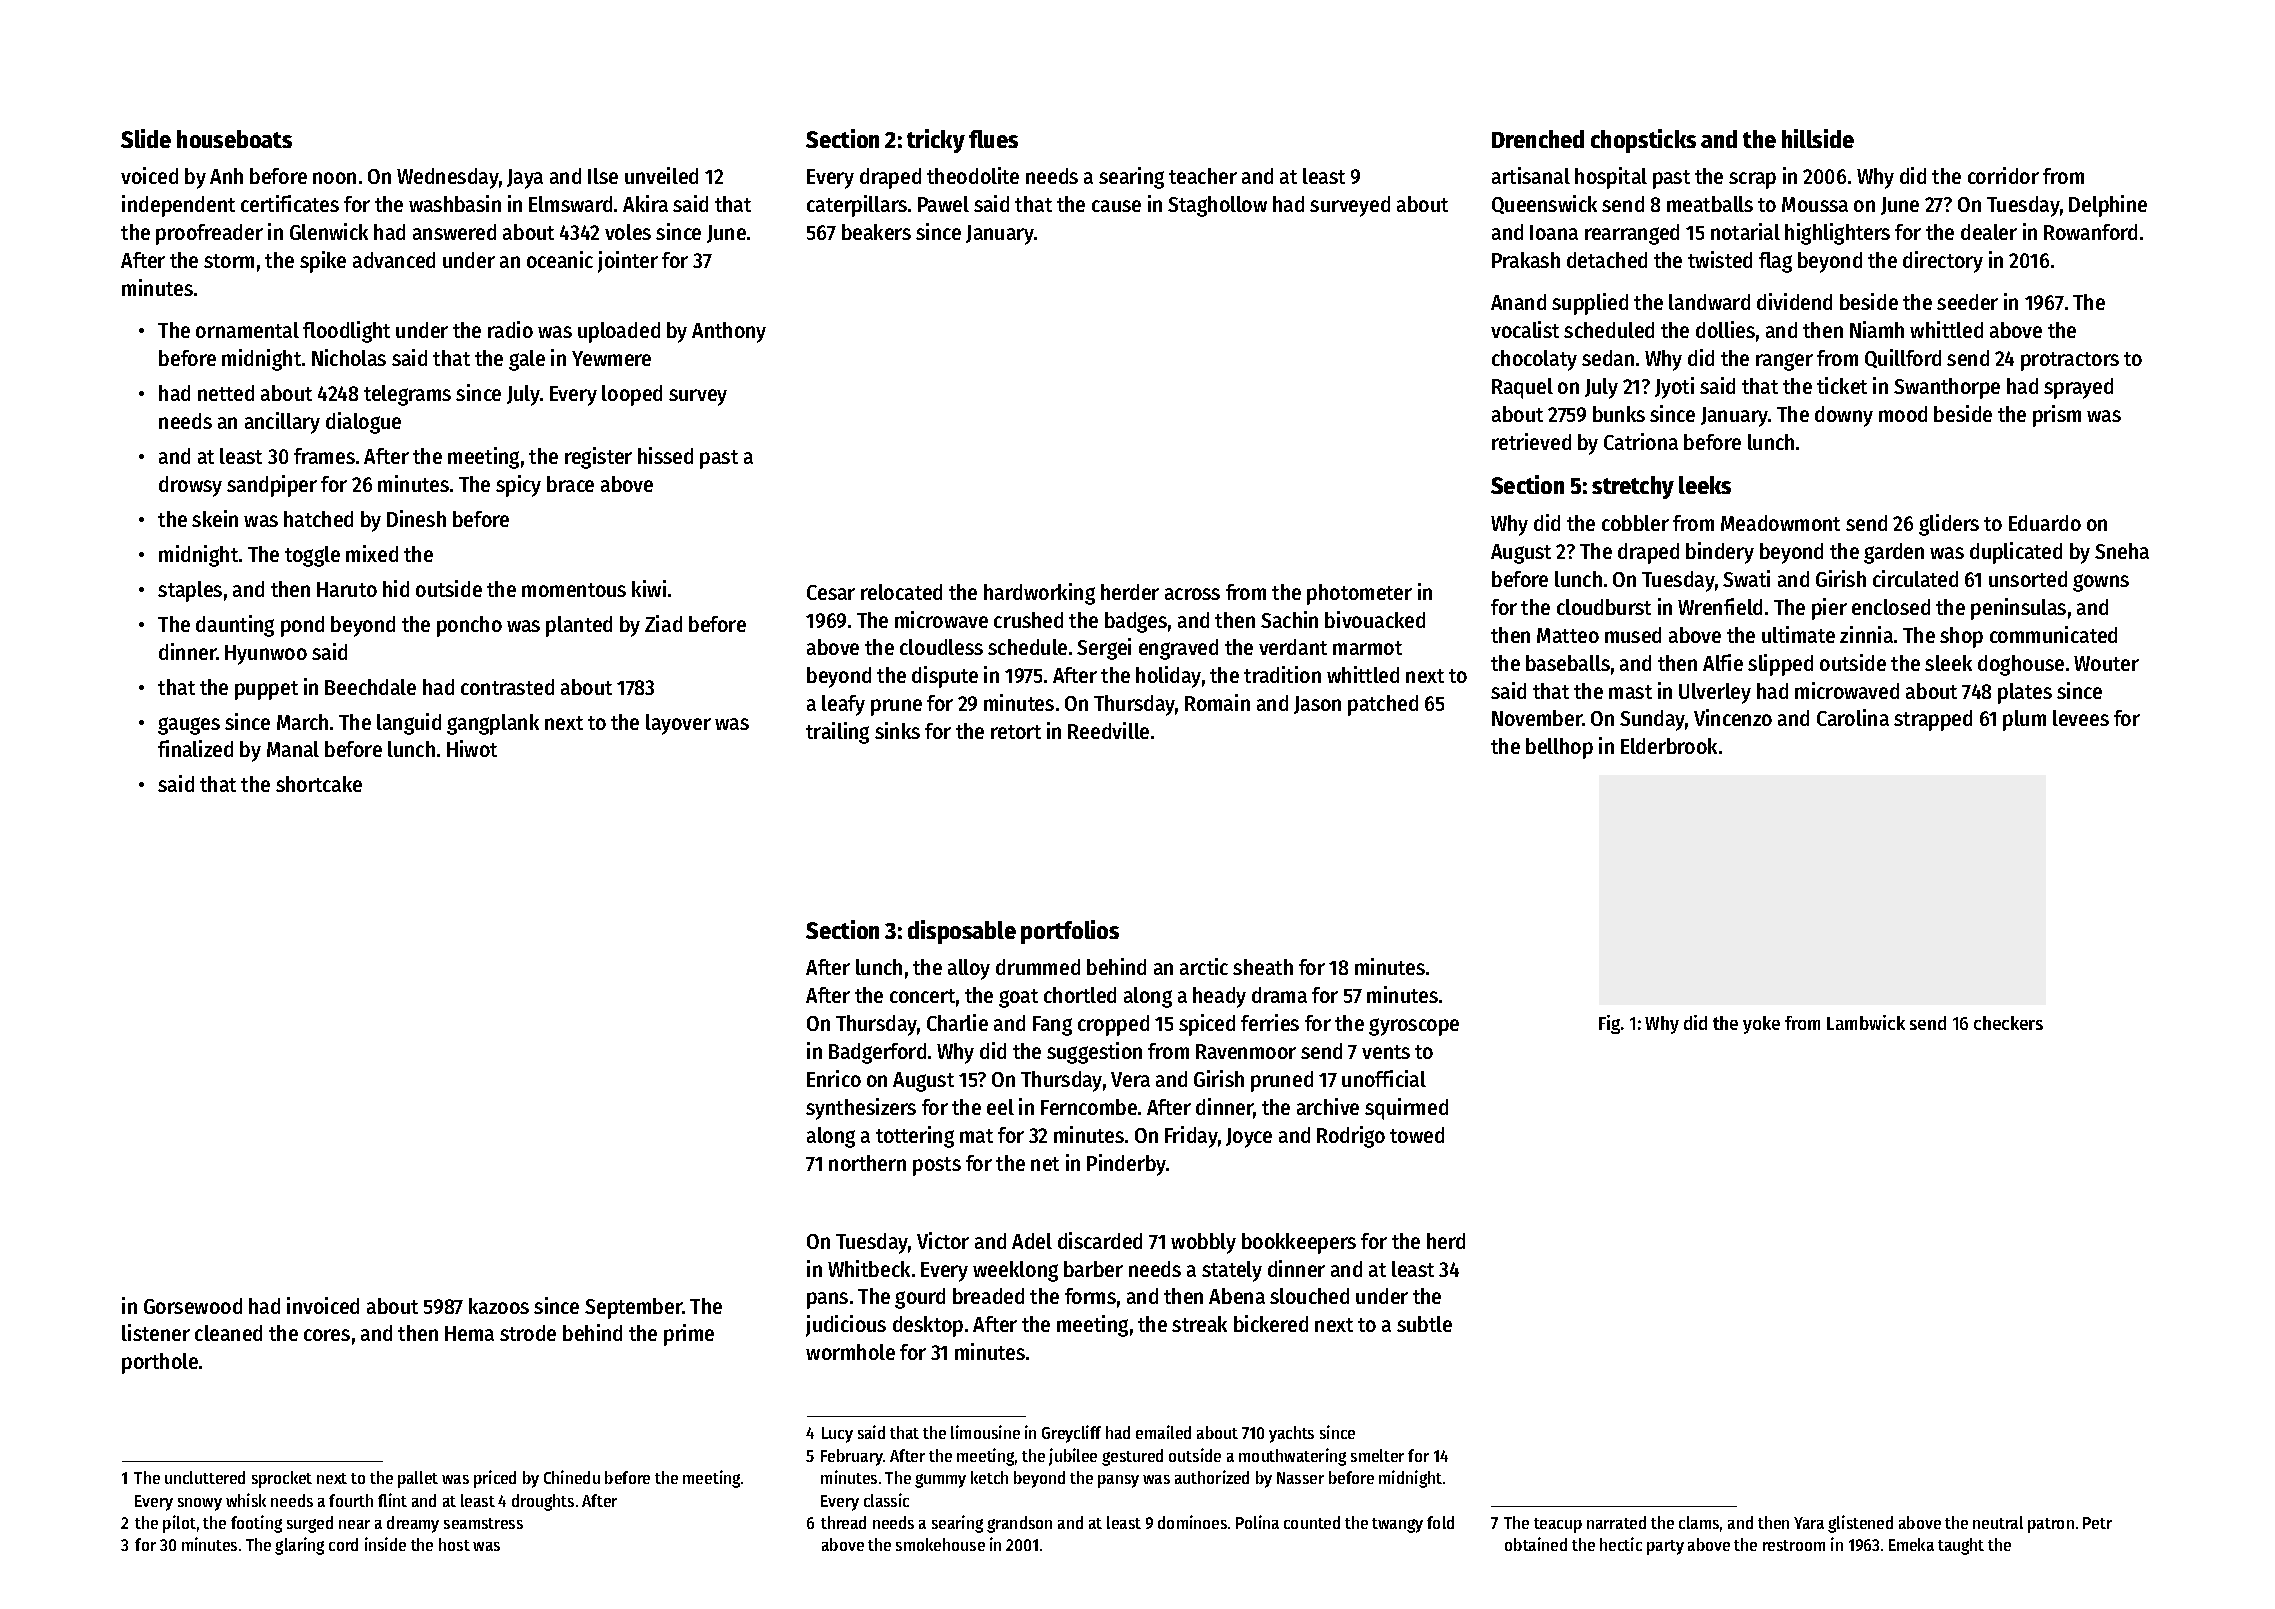 The image size is (2275, 1609). I want to click on hardworking, so click(1039, 594).
